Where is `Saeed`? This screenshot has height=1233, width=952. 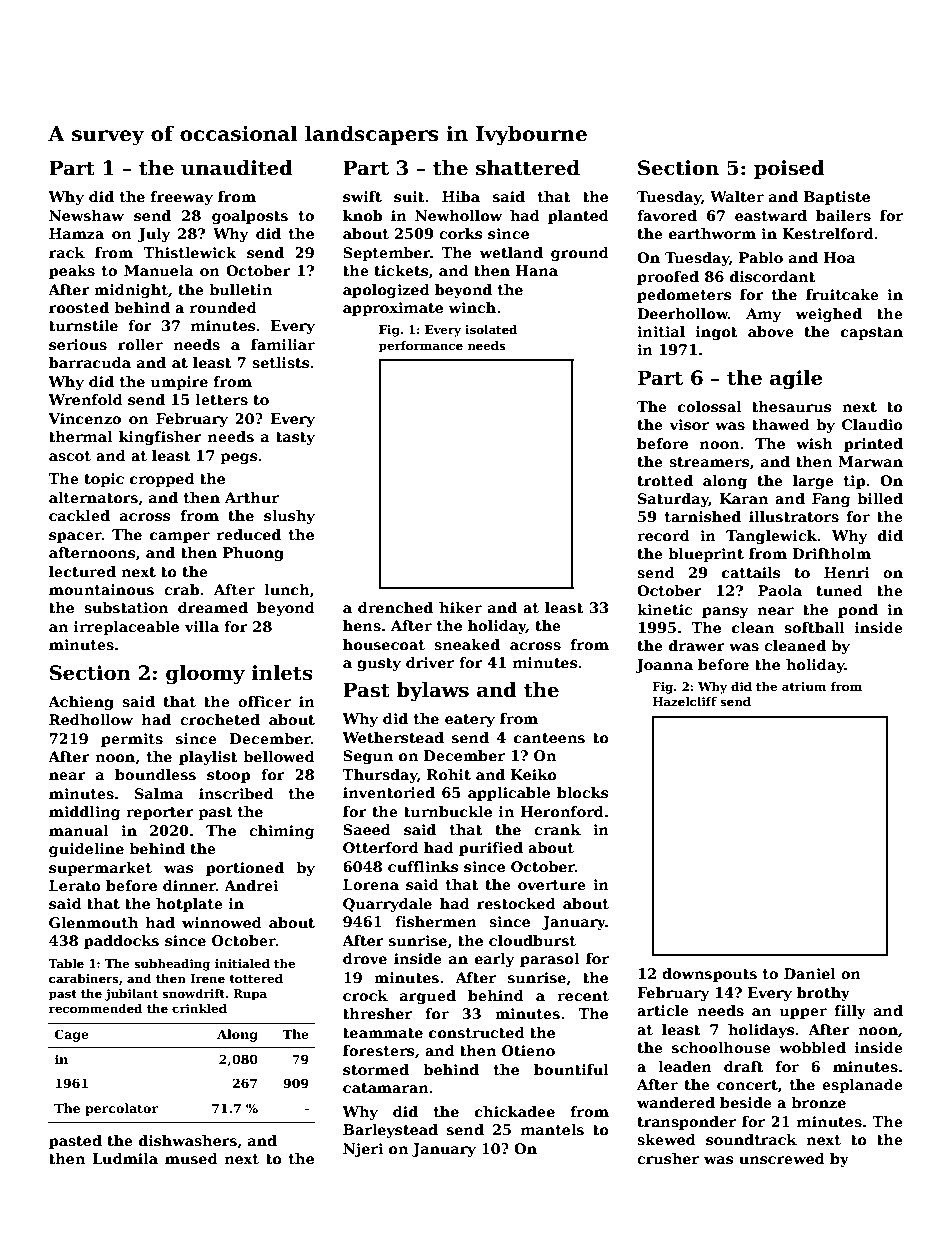
Saeed is located at coordinates (367, 829).
